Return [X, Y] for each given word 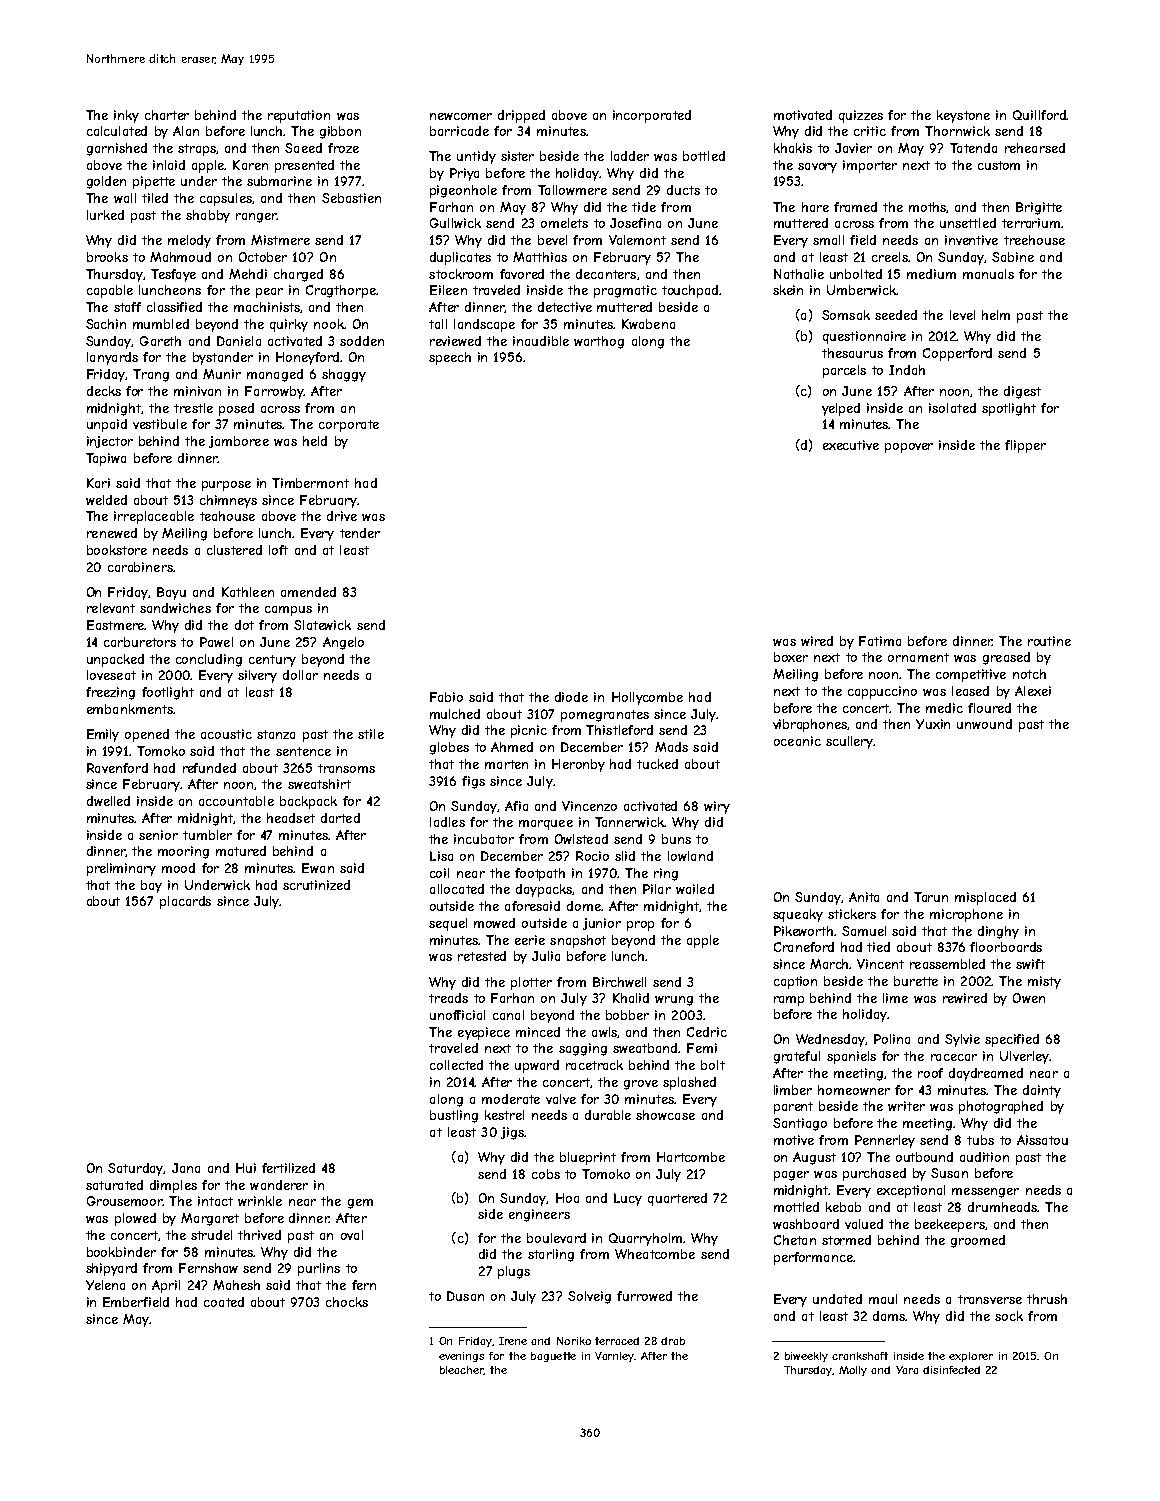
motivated [803, 115]
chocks [347, 1302]
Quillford [1039, 115]
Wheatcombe [655, 1254]
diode [571, 697]
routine [1049, 641]
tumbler [207, 835]
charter [167, 115]
